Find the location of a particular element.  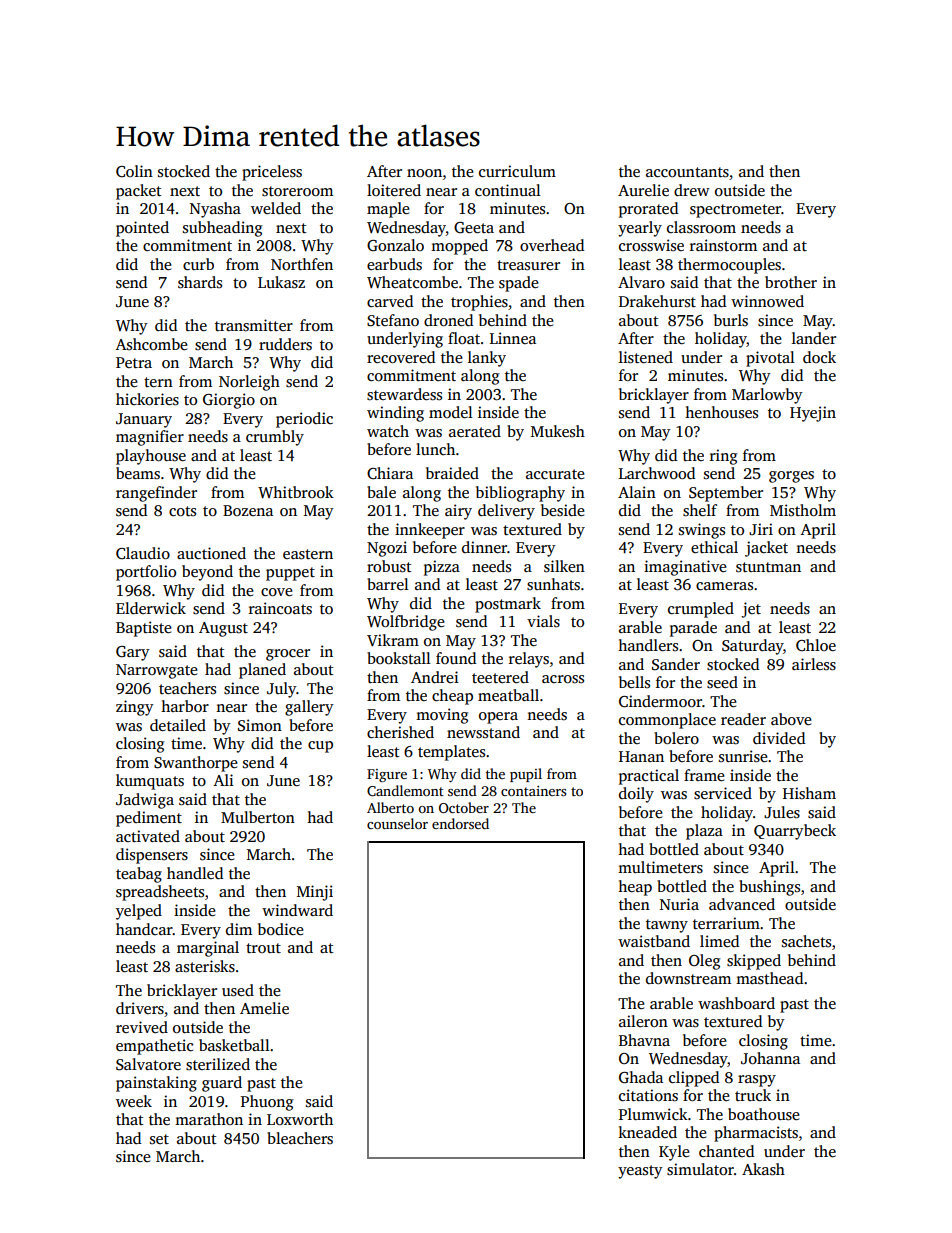

noon is located at coordinates (424, 173).
